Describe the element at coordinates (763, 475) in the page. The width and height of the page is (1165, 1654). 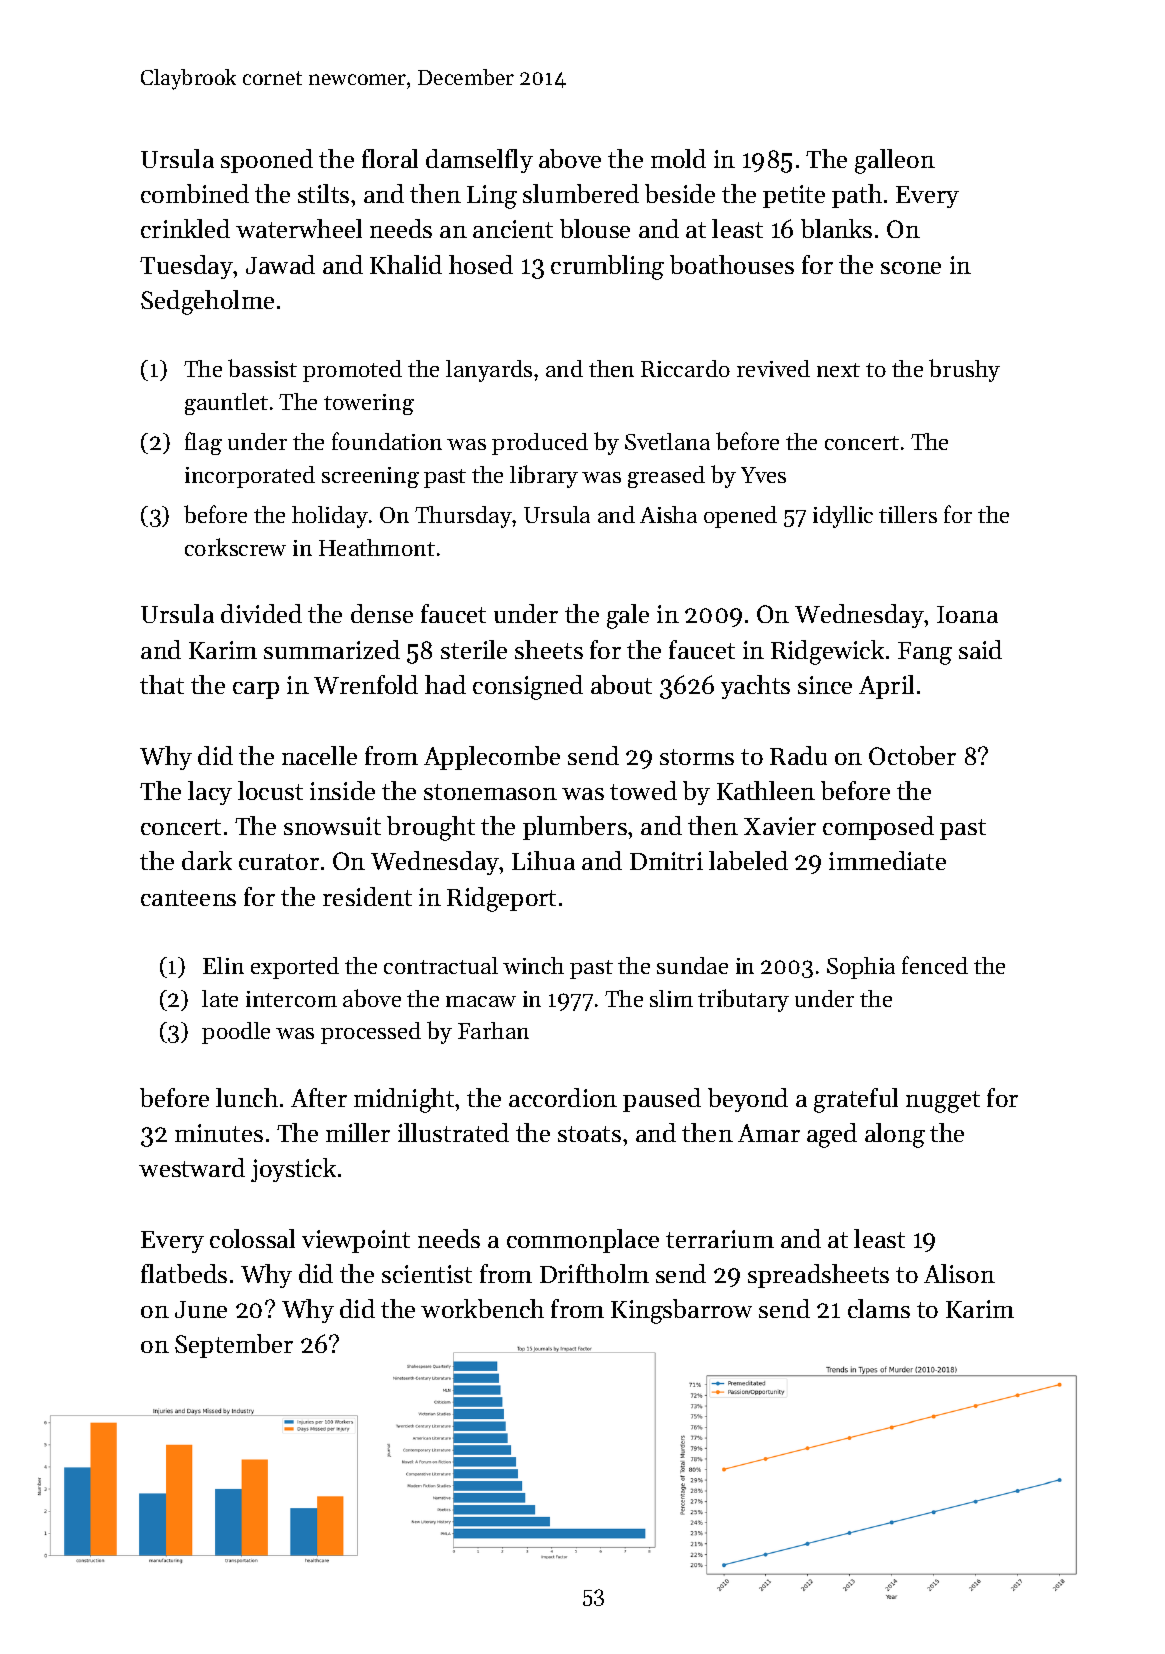
I see `Yves` at that location.
